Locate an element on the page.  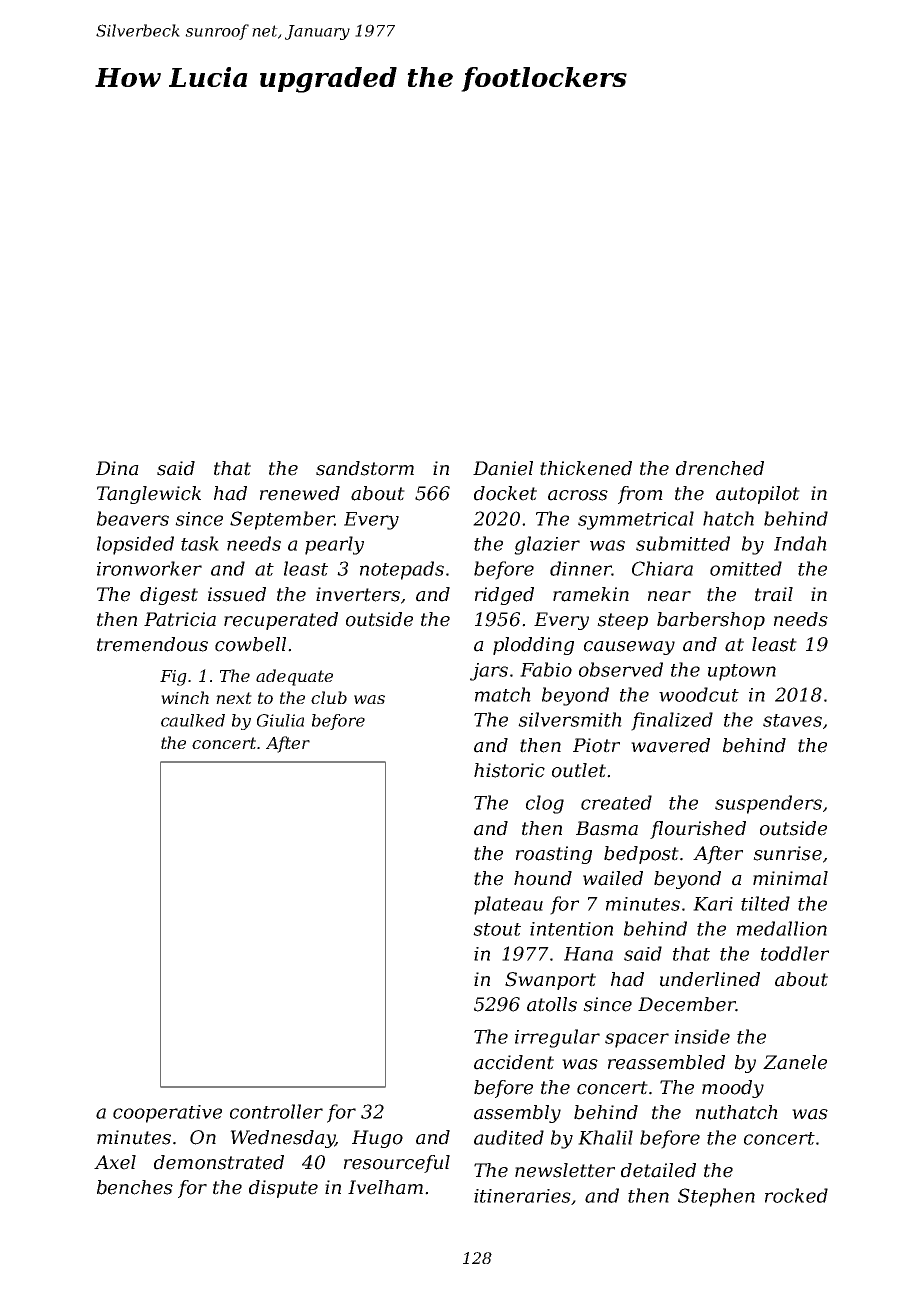
Giulia is located at coordinates (280, 720).
